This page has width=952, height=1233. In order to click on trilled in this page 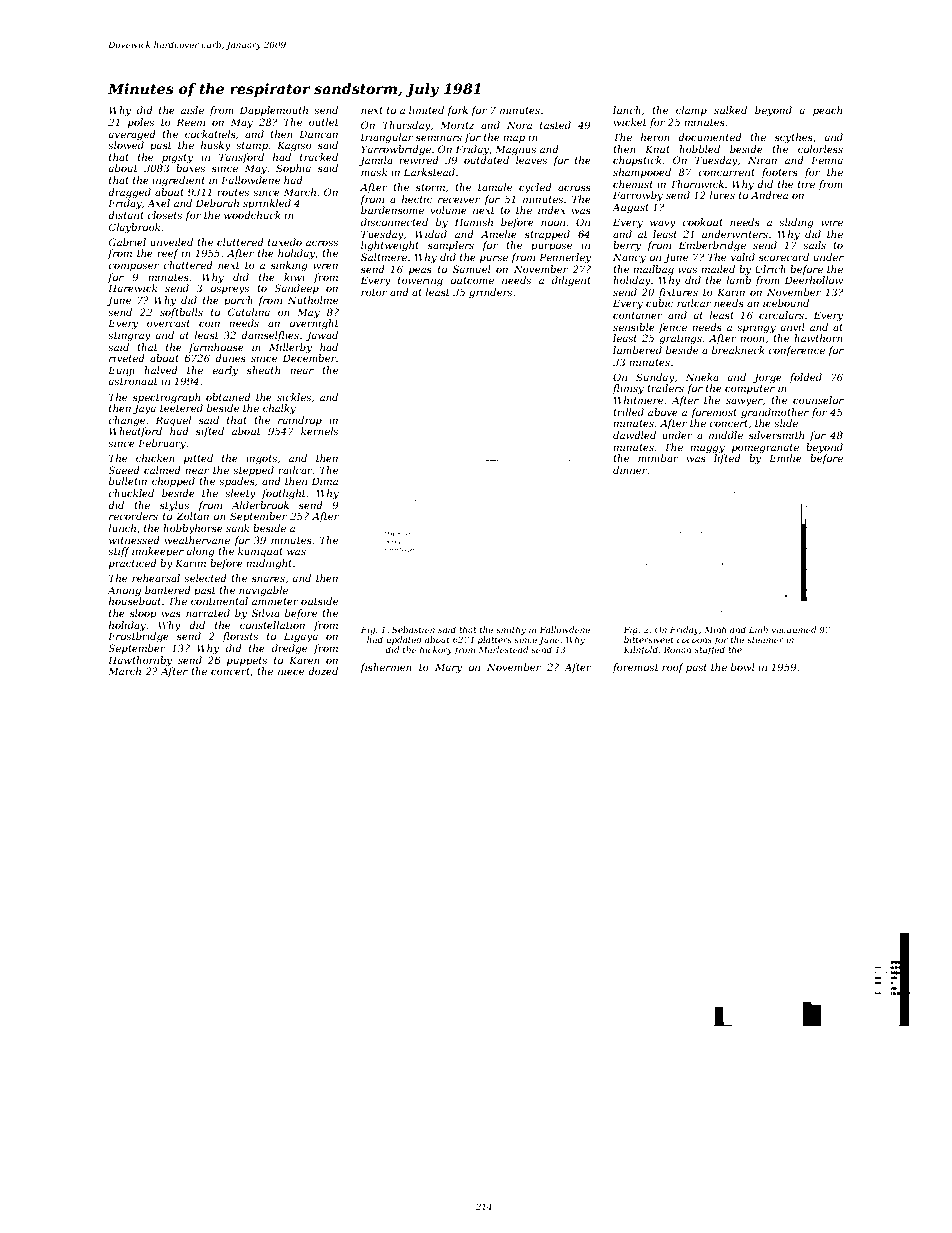, I will do `click(628, 412)`.
